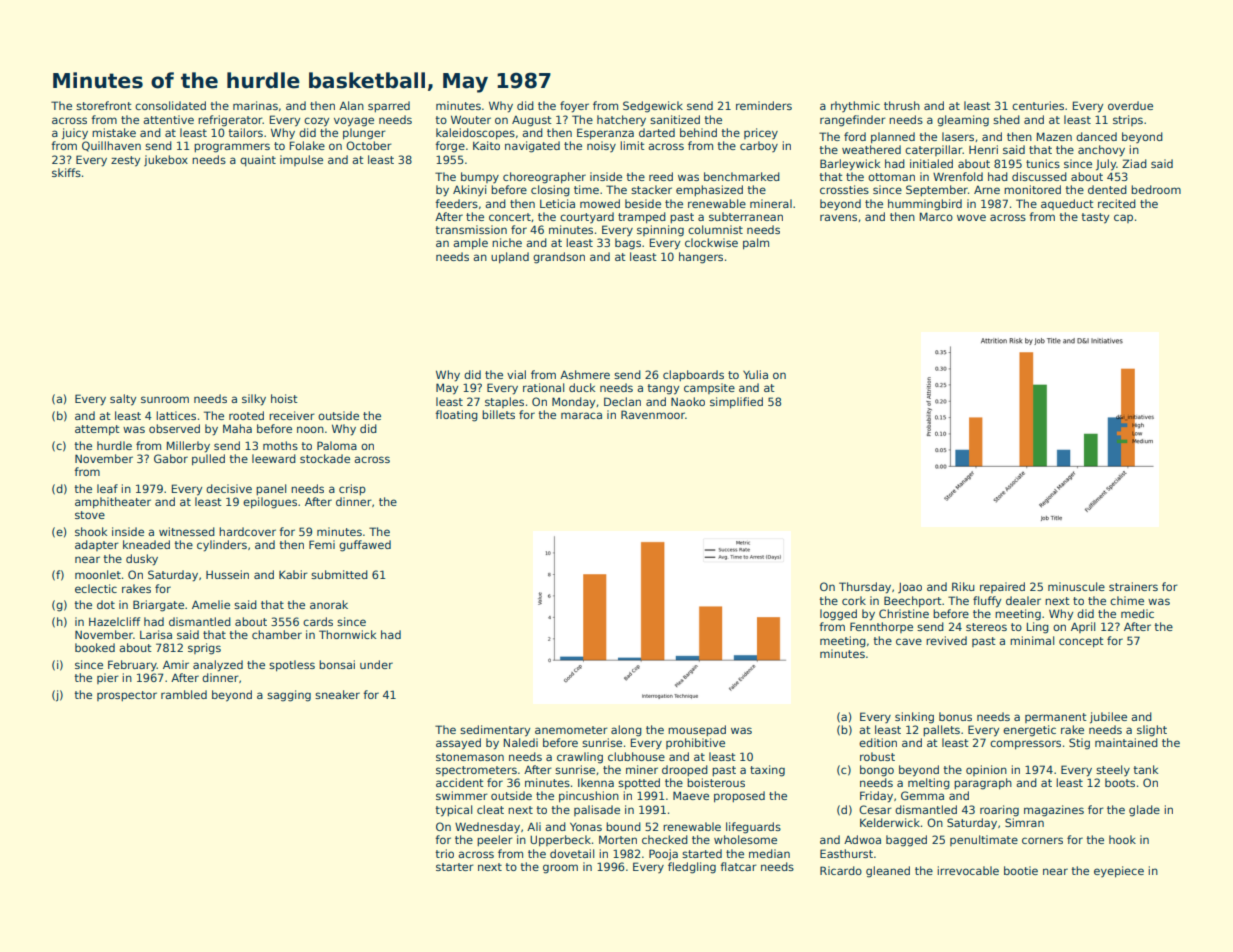 The image size is (1233, 952). Describe the element at coordinates (983, 784) in the page. I see `paragraph` at that location.
